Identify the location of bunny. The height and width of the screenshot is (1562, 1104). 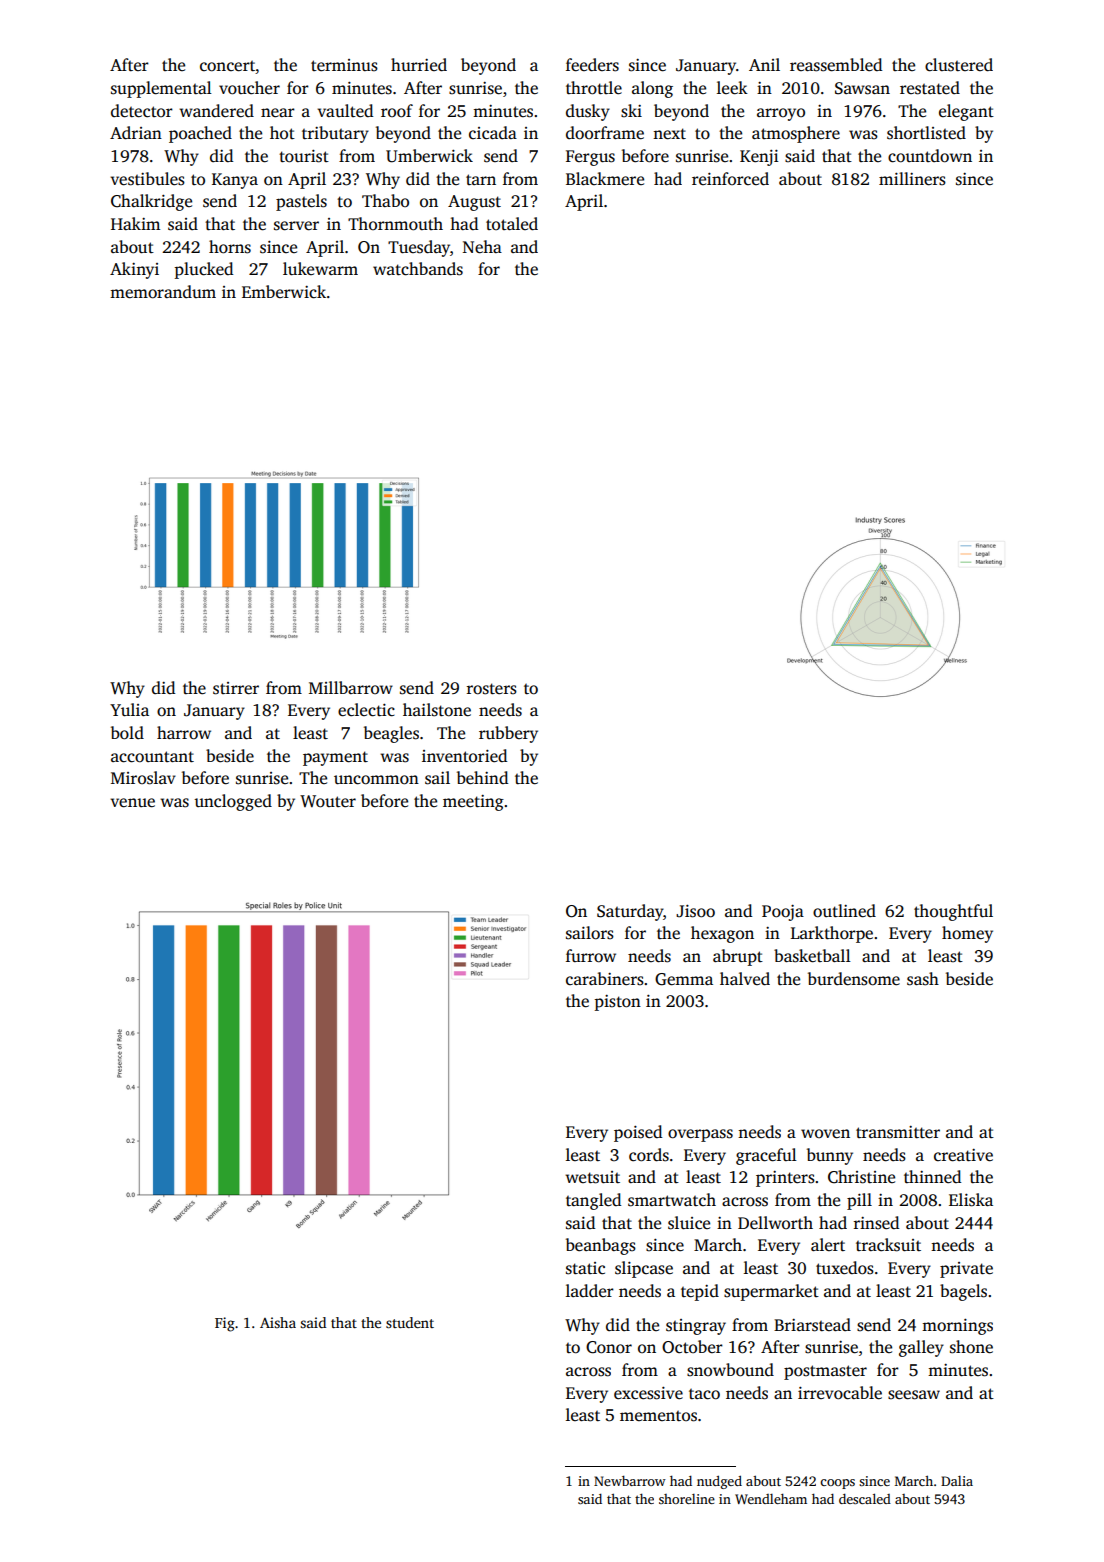
(830, 1156).
